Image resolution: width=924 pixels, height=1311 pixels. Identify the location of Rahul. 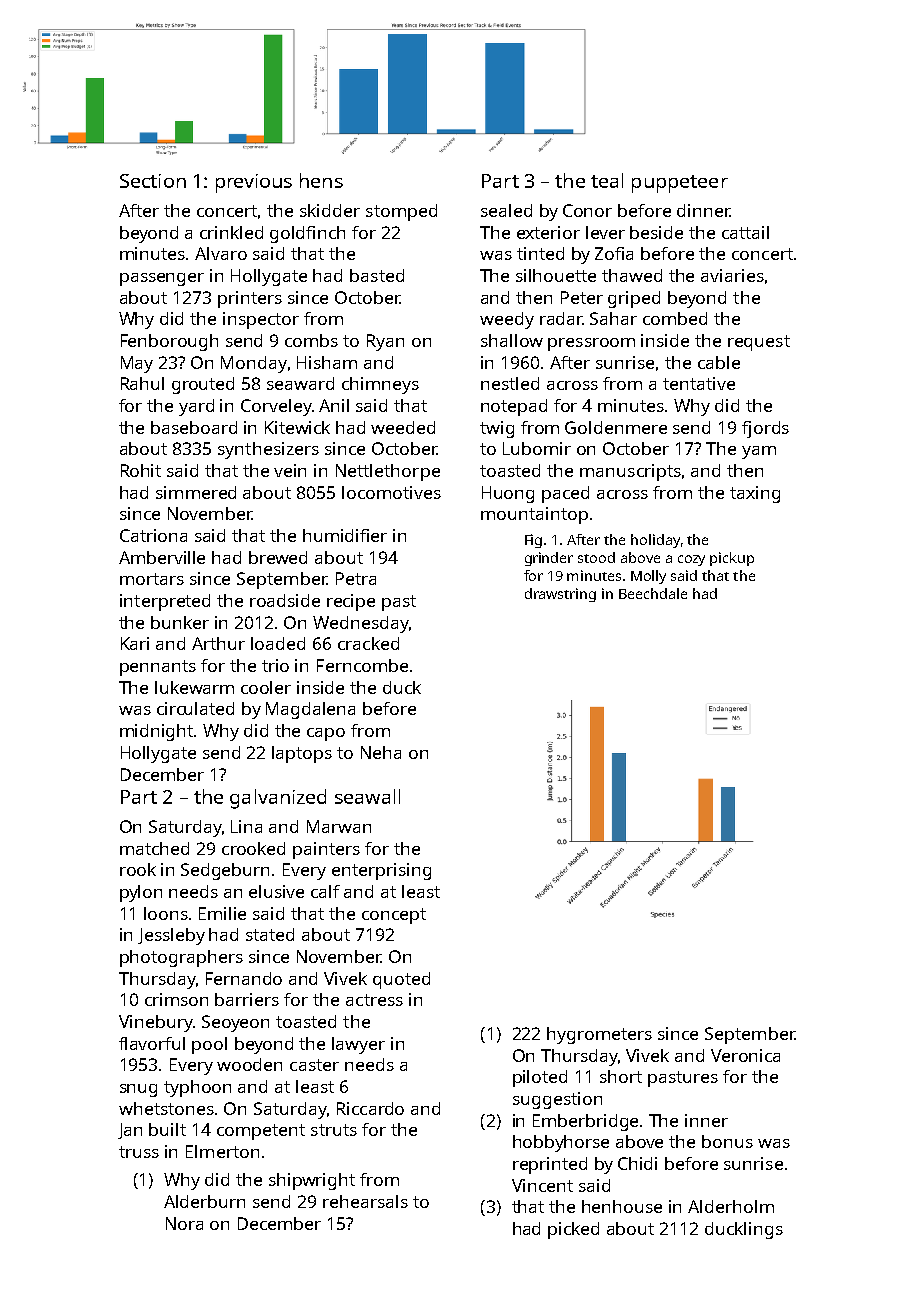
(142, 383).
